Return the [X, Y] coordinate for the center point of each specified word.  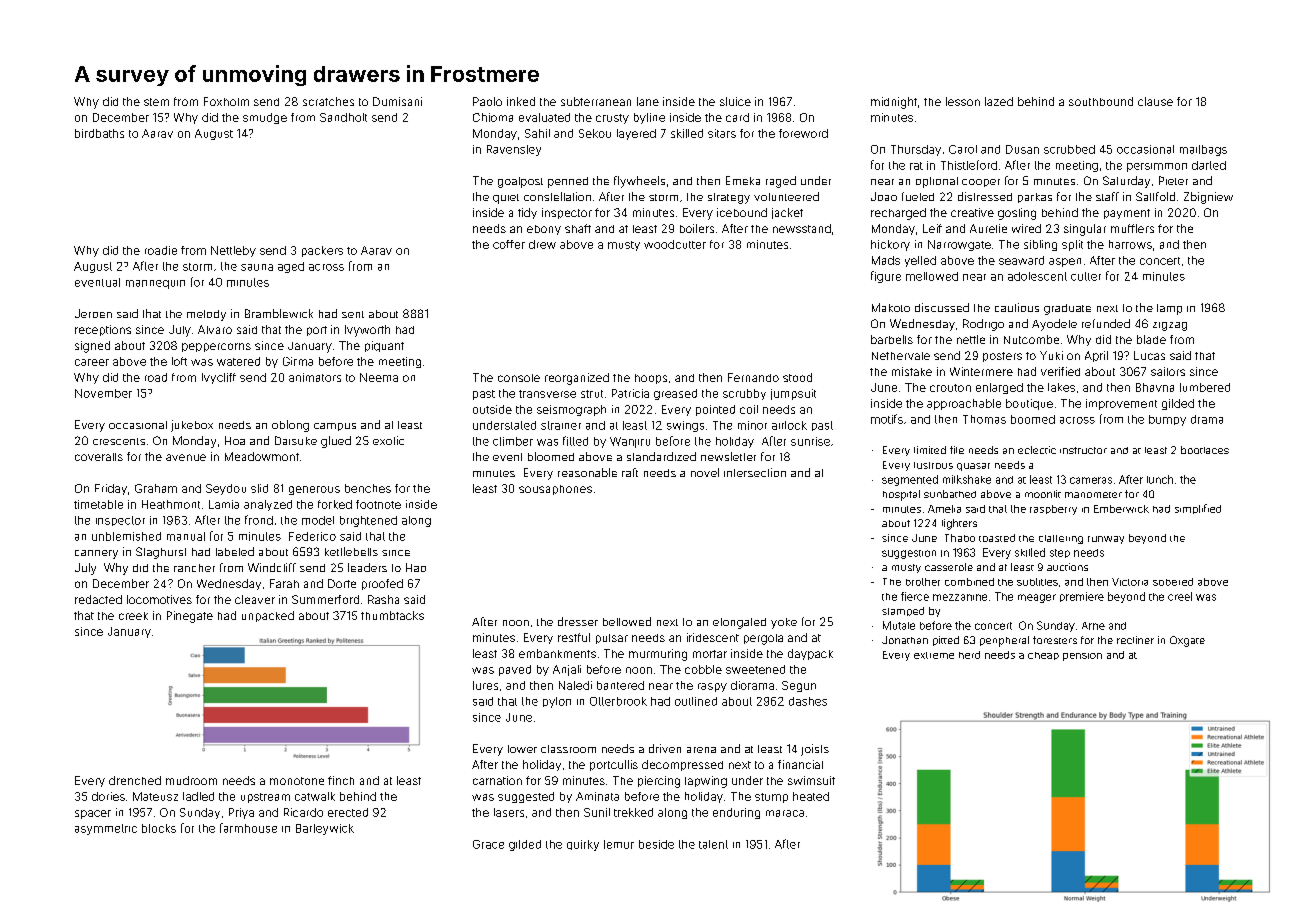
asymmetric [106, 829]
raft [630, 472]
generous [314, 490]
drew [542, 244]
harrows [1130, 244]
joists [815, 750]
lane [648, 101]
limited [930, 450]
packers [322, 251]
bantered [620, 685]
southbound [1101, 101]
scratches [328, 101]
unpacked [268, 616]
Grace [488, 844]
